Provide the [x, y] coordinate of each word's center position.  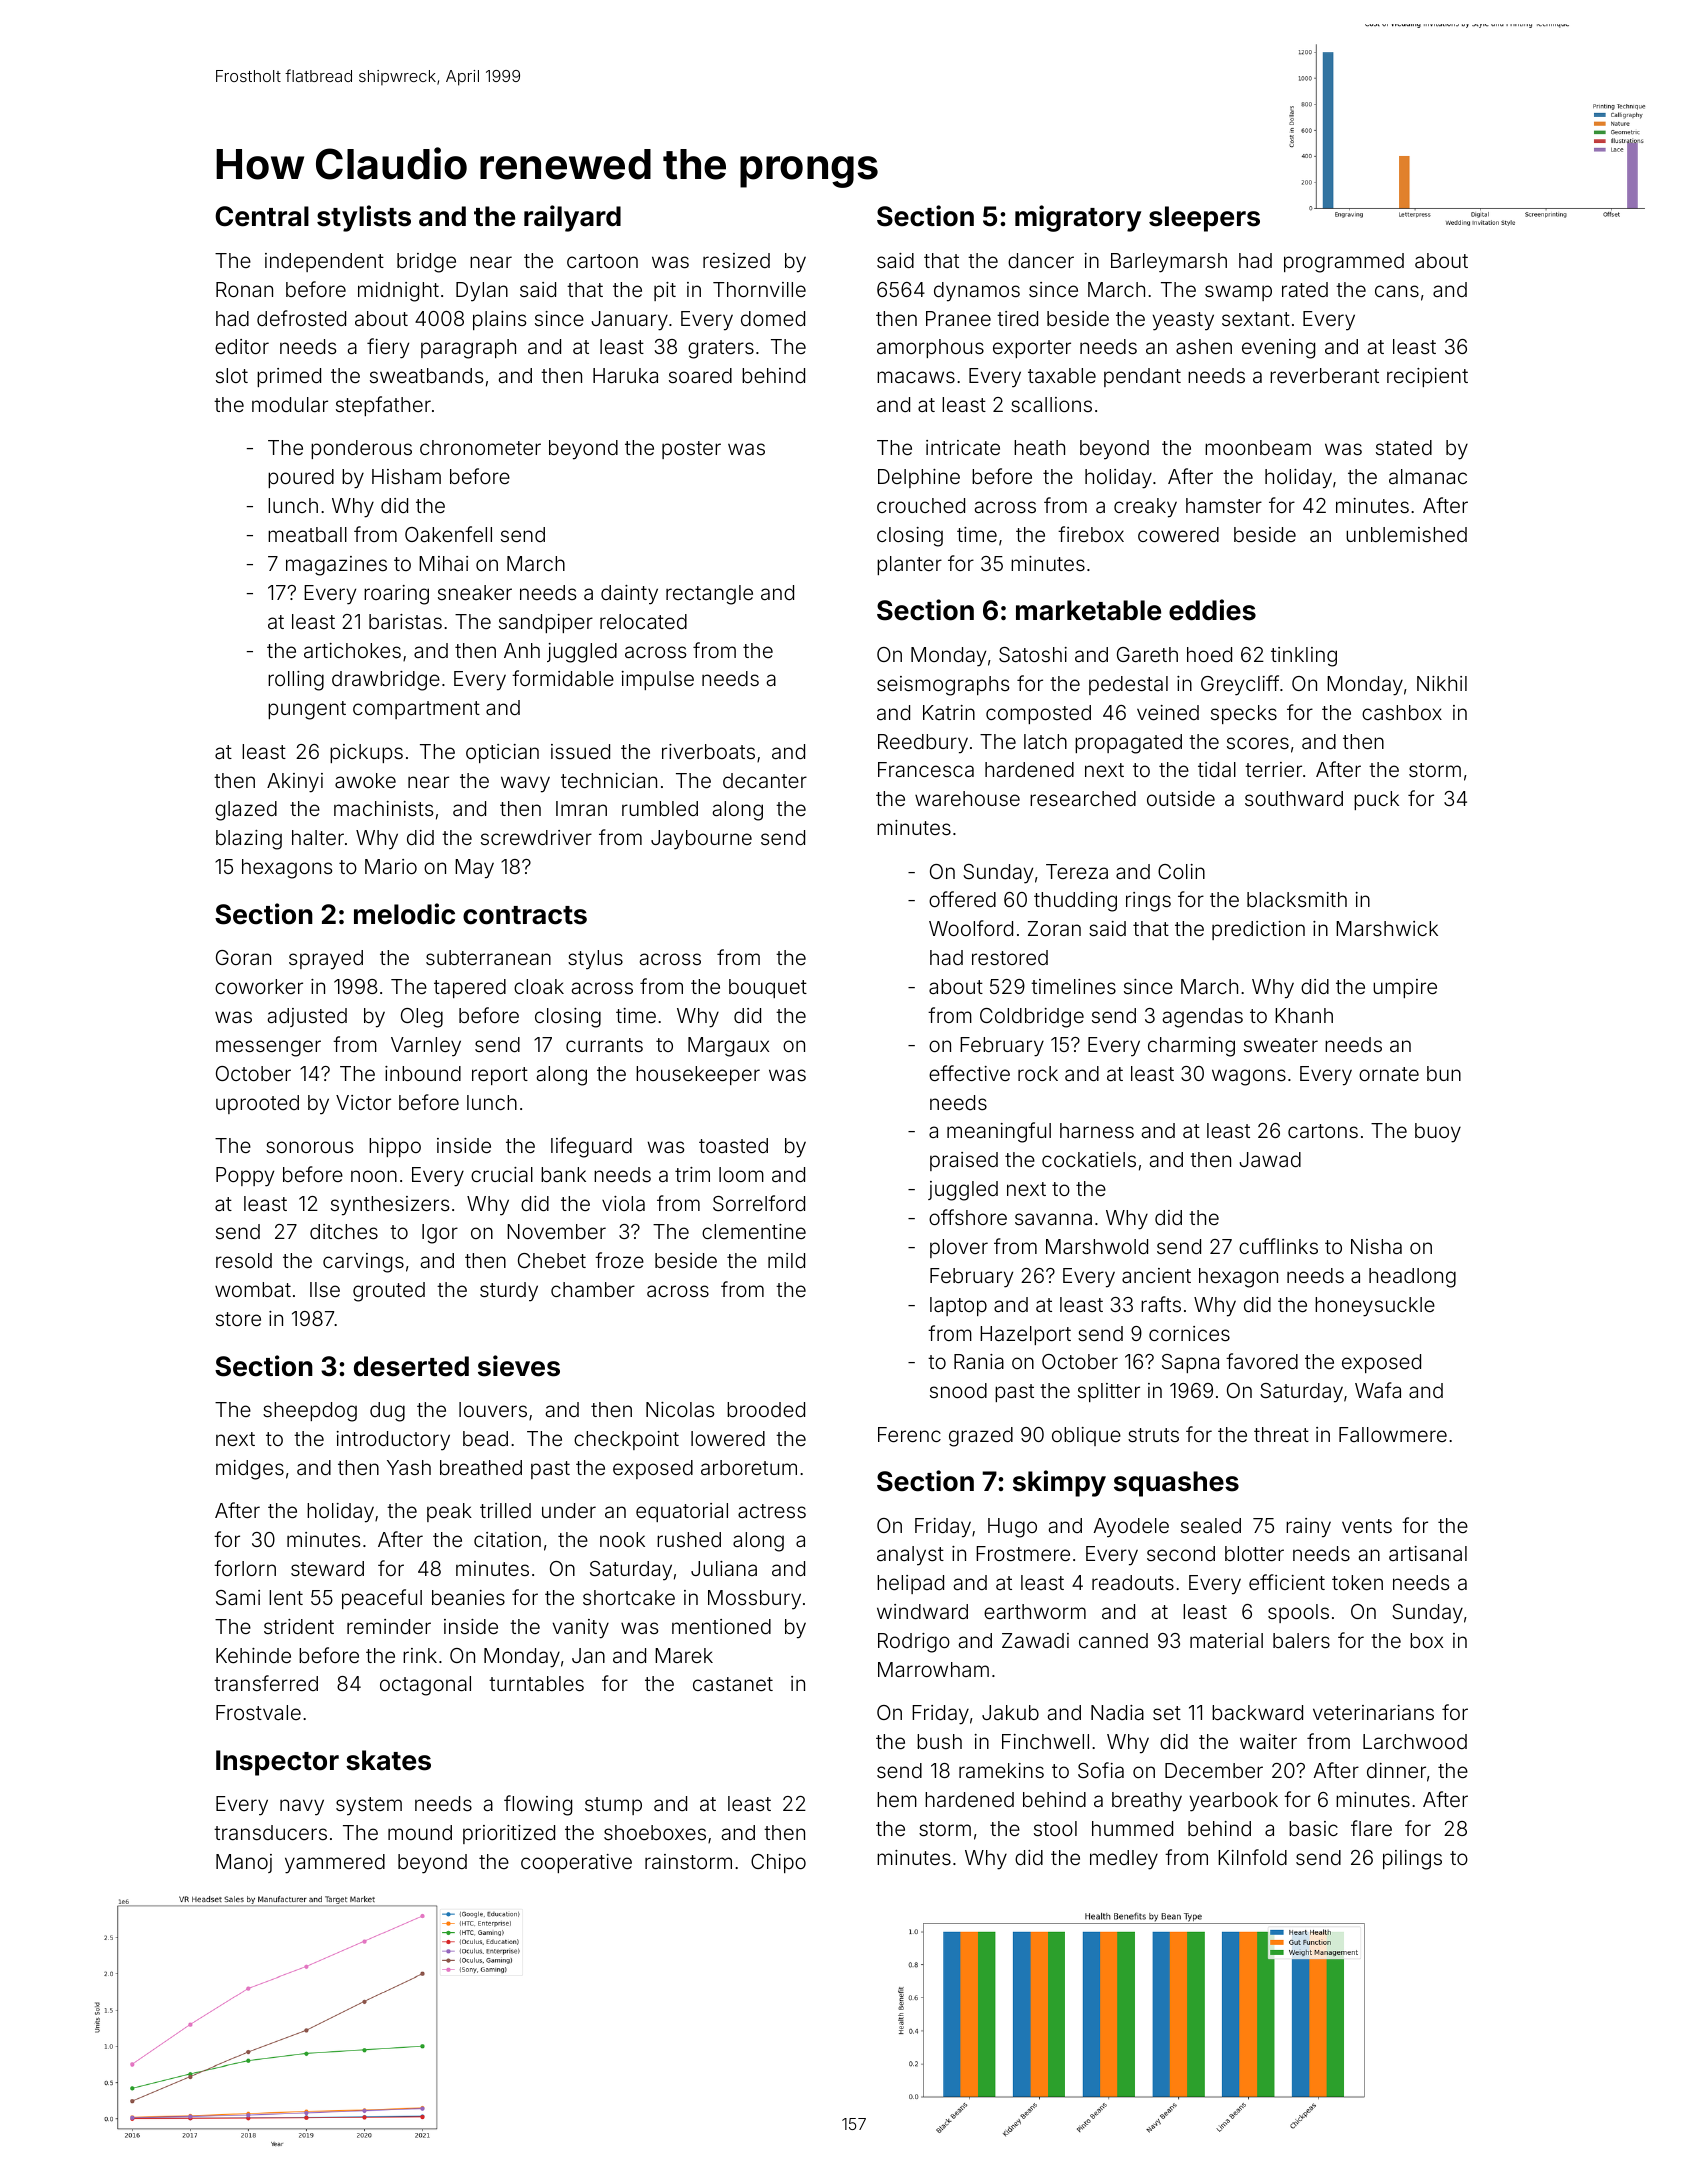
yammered [335, 1864]
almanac [1428, 476]
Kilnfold [1252, 1857]
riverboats [708, 751]
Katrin [949, 712]
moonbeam [1258, 447]
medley [1124, 1860]
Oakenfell [448, 534]
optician [502, 753]
